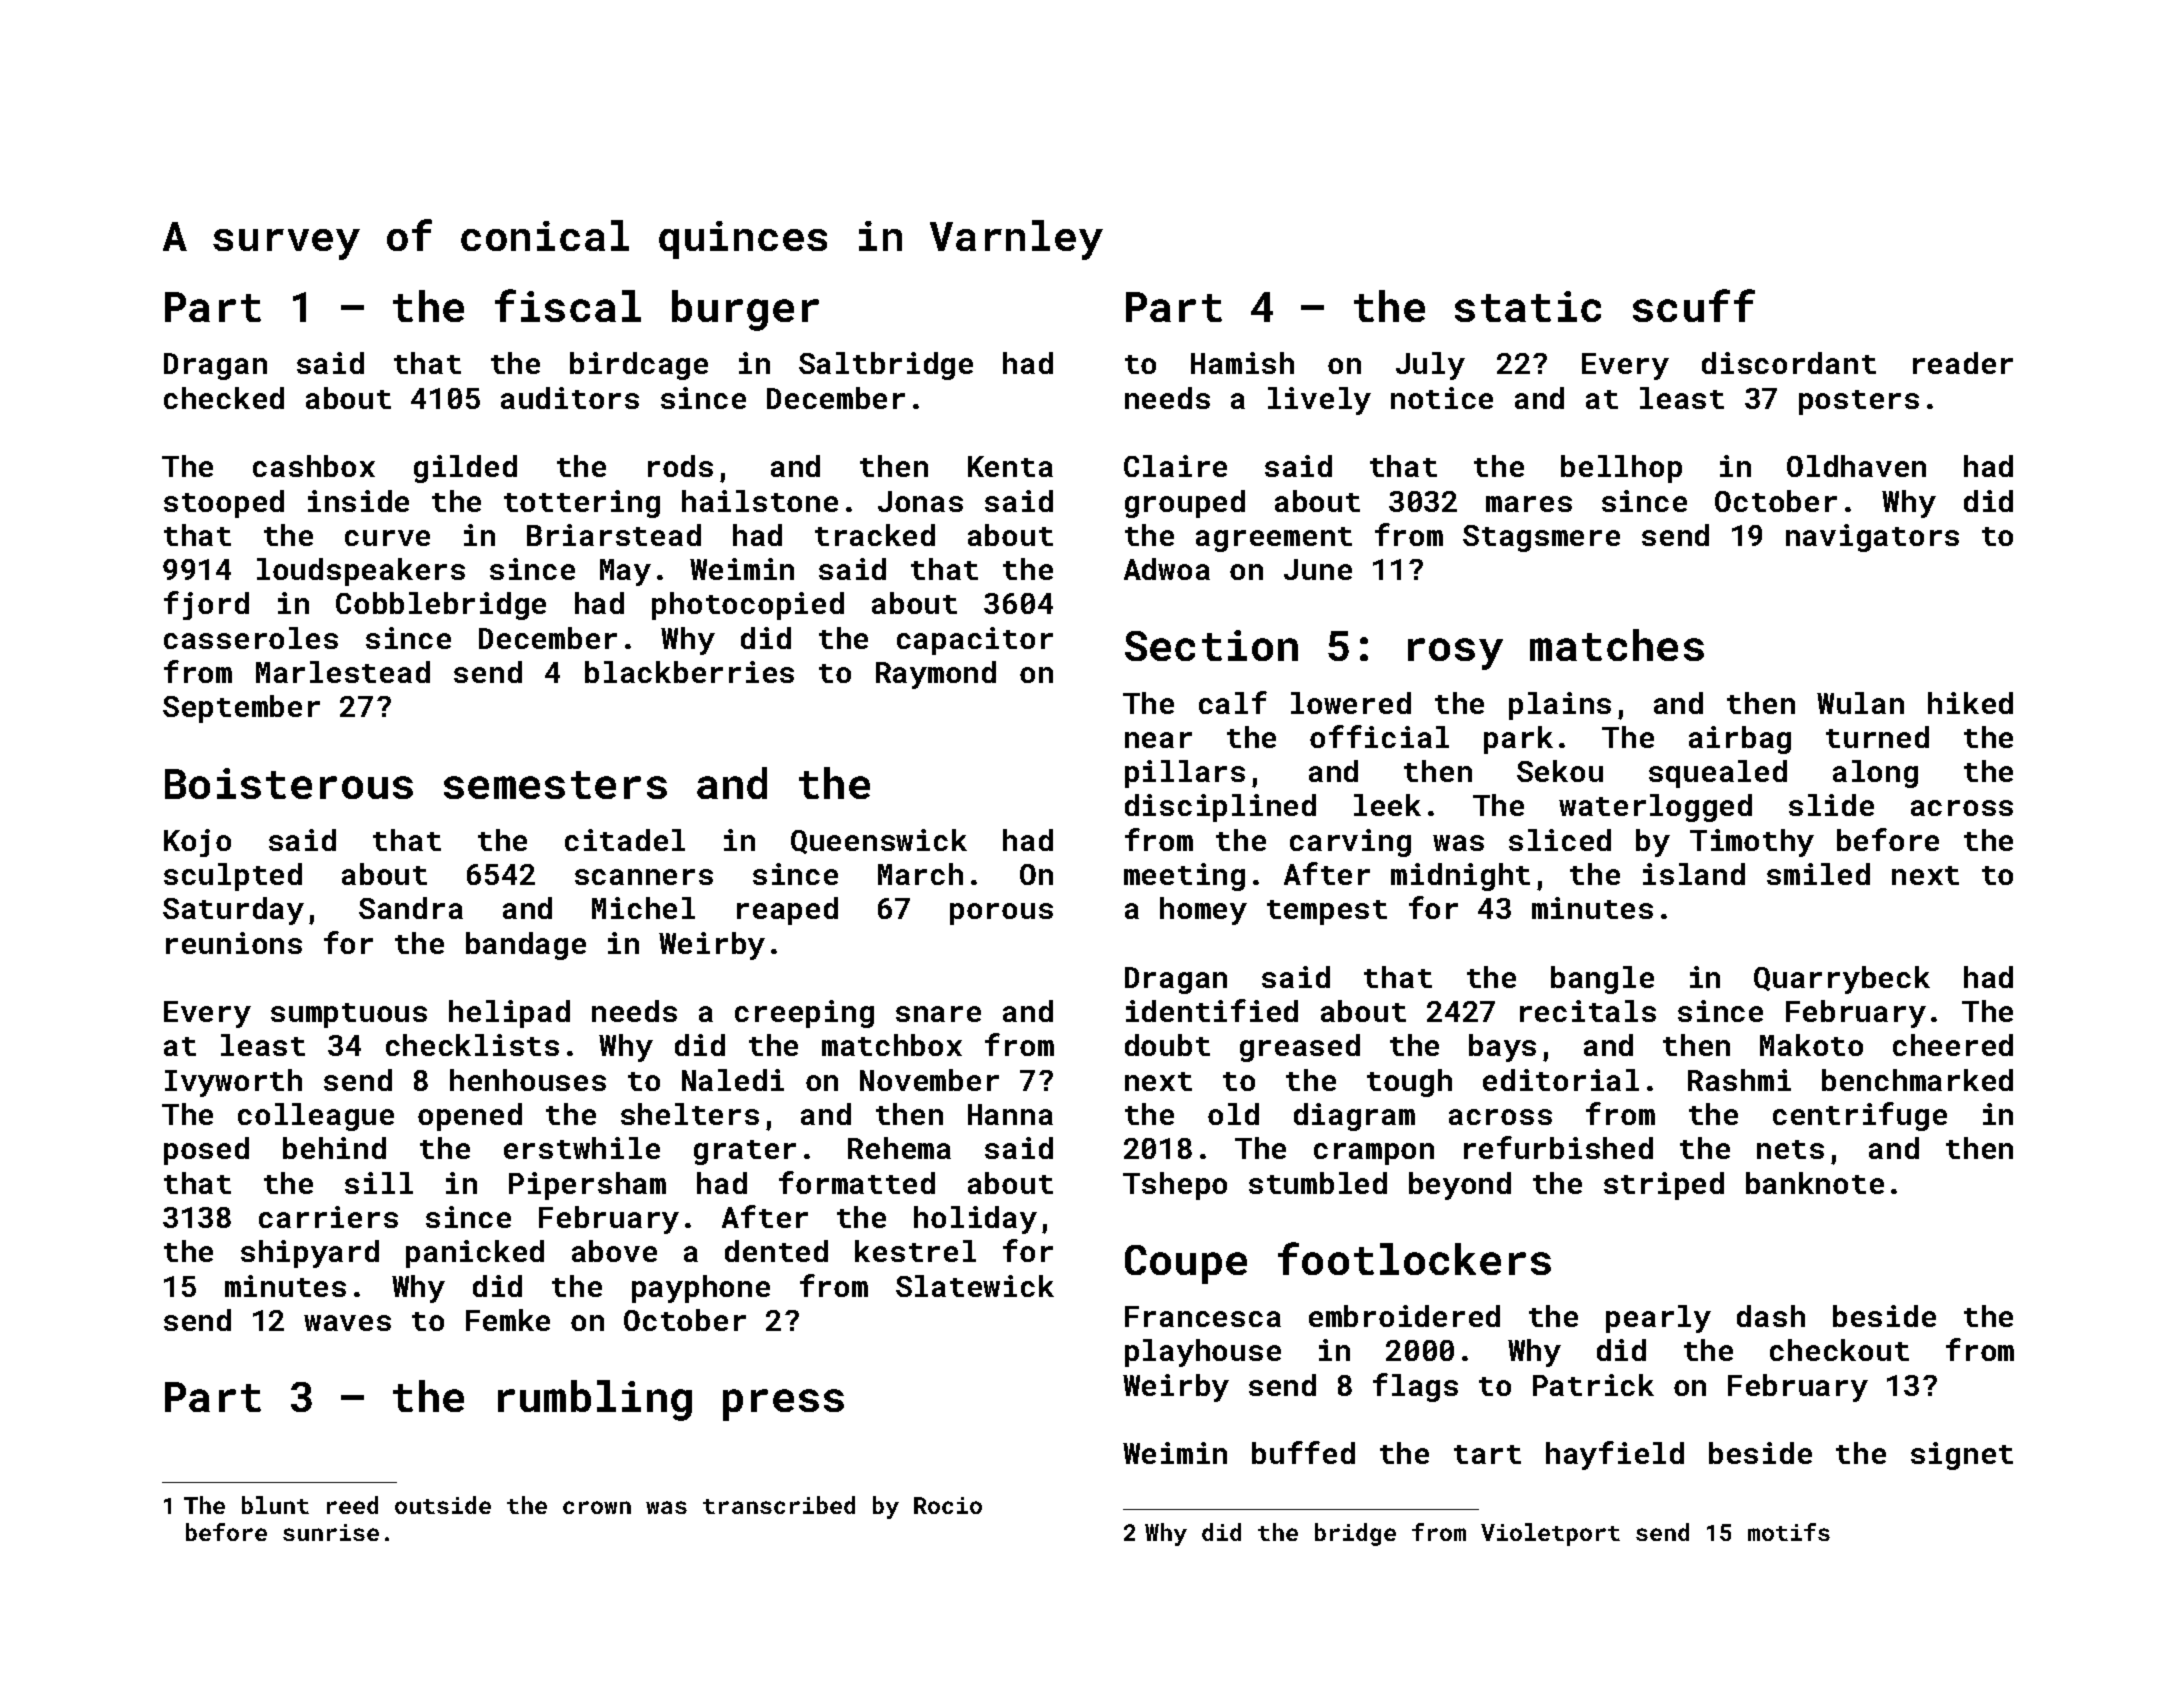  Describe the element at coordinates (206, 605) in the screenshot. I see `fjord` at that location.
